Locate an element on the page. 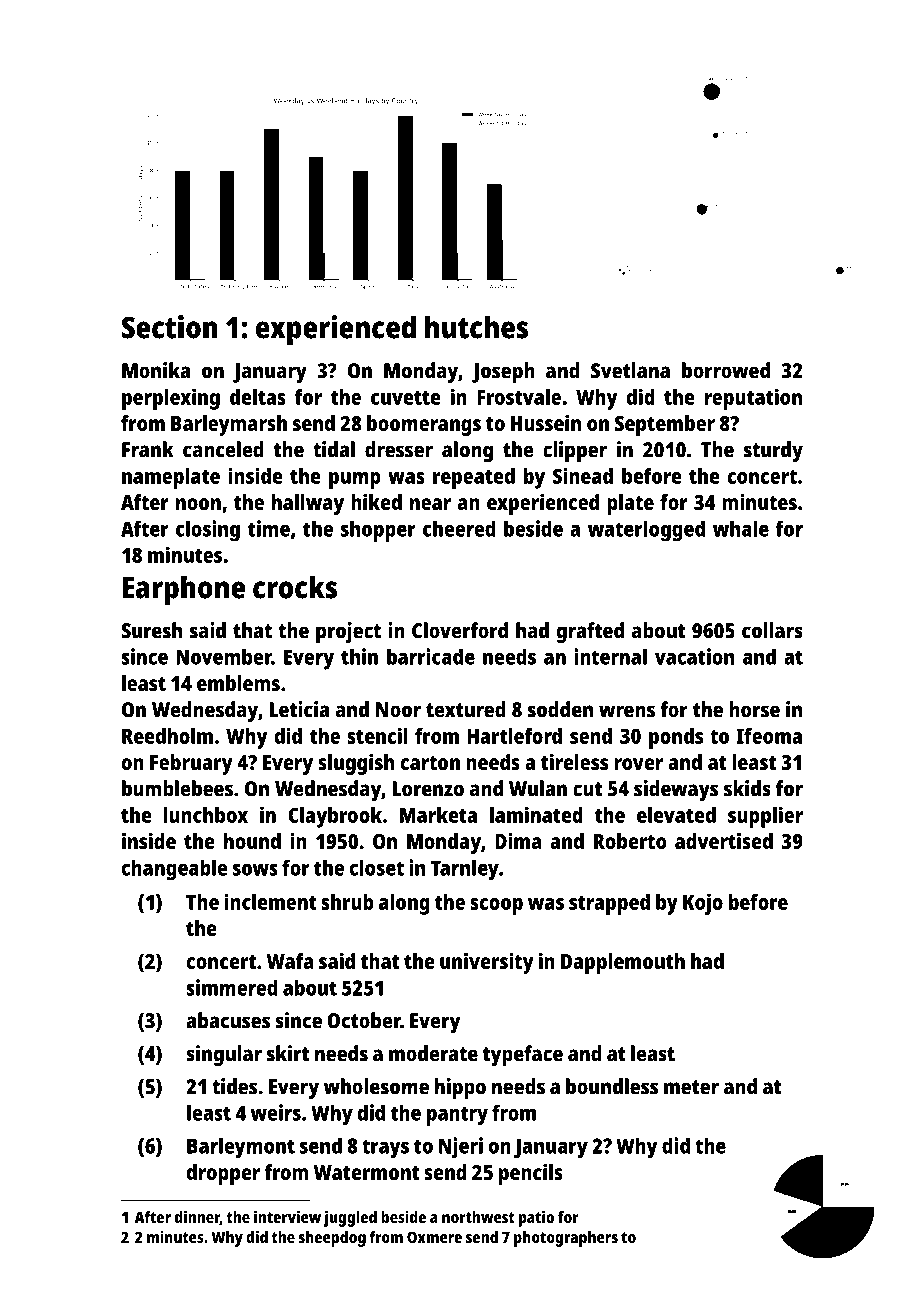 The height and width of the page is (1311, 924). waterlogged is located at coordinates (646, 531).
